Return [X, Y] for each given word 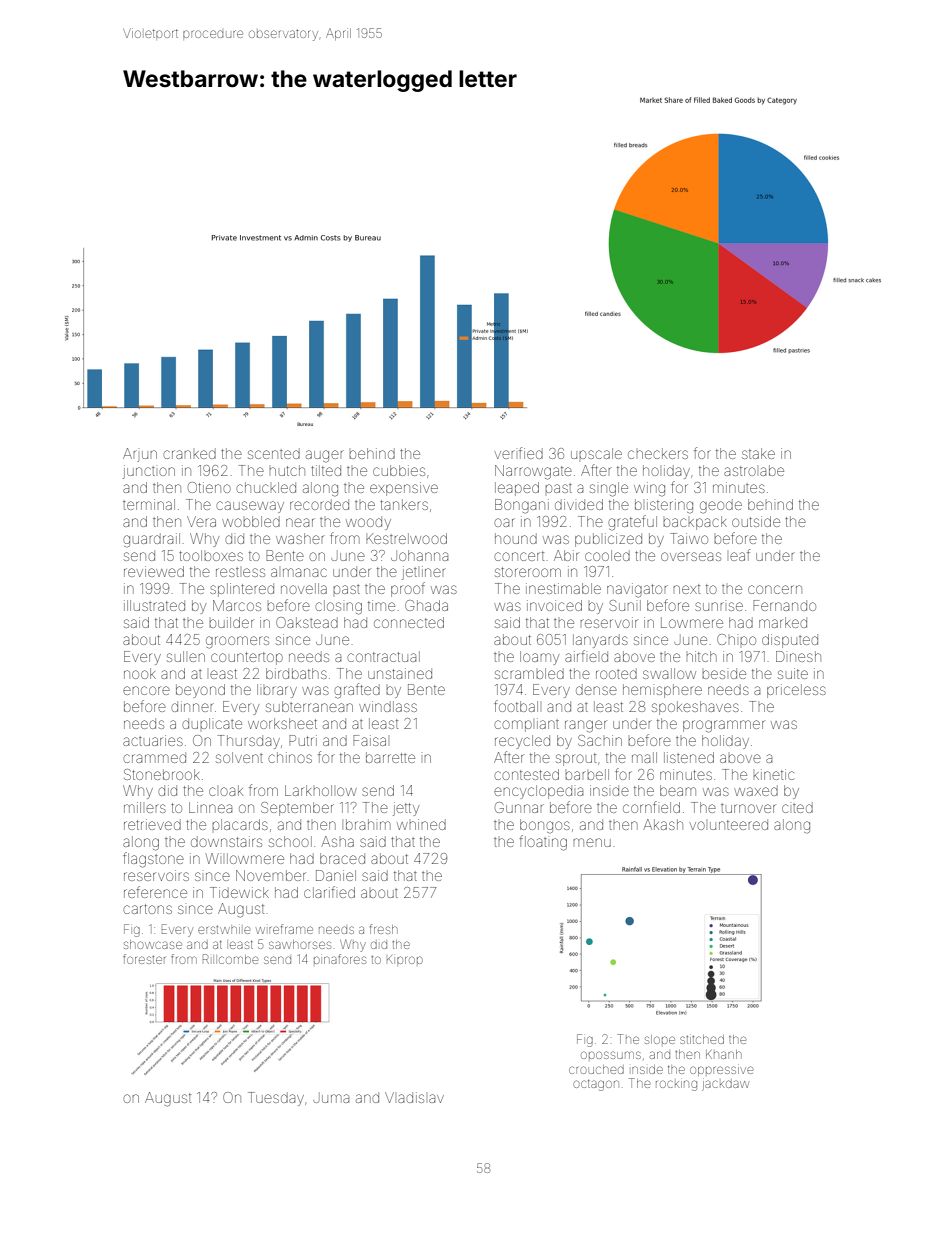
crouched [596, 1069]
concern [775, 589]
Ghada [426, 605]
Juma [331, 1098]
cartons [147, 909]
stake [758, 453]
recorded [319, 504]
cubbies [399, 470]
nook [140, 673]
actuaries [153, 740]
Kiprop [405, 959]
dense [596, 689]
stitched [702, 1039]
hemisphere [662, 691]
